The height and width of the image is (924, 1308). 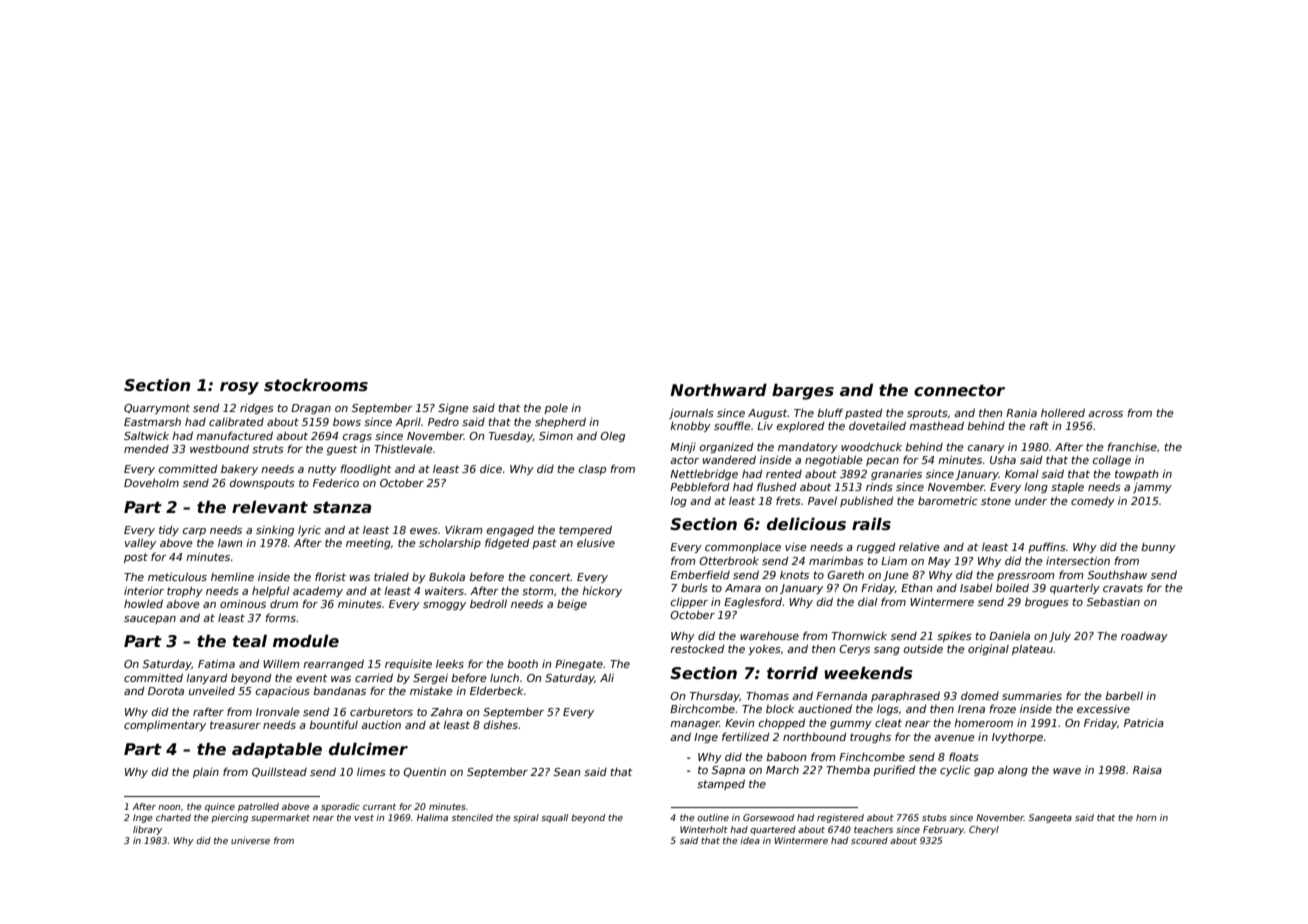 I want to click on Eaglesford, so click(x=753, y=602).
